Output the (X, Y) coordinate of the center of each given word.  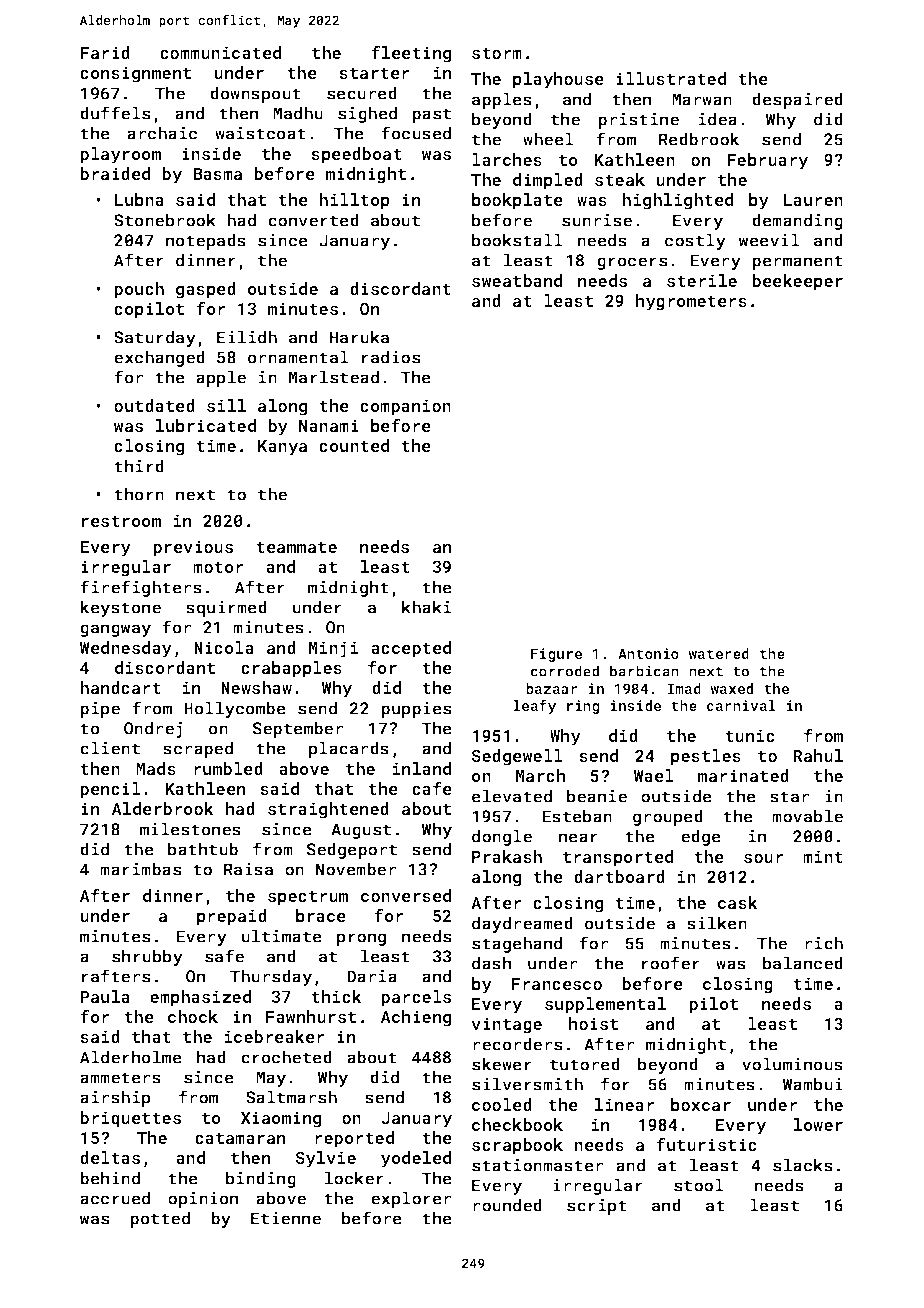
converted (313, 220)
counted (354, 445)
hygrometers (691, 302)
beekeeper (797, 282)
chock (193, 1016)
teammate (296, 547)
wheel (548, 139)
